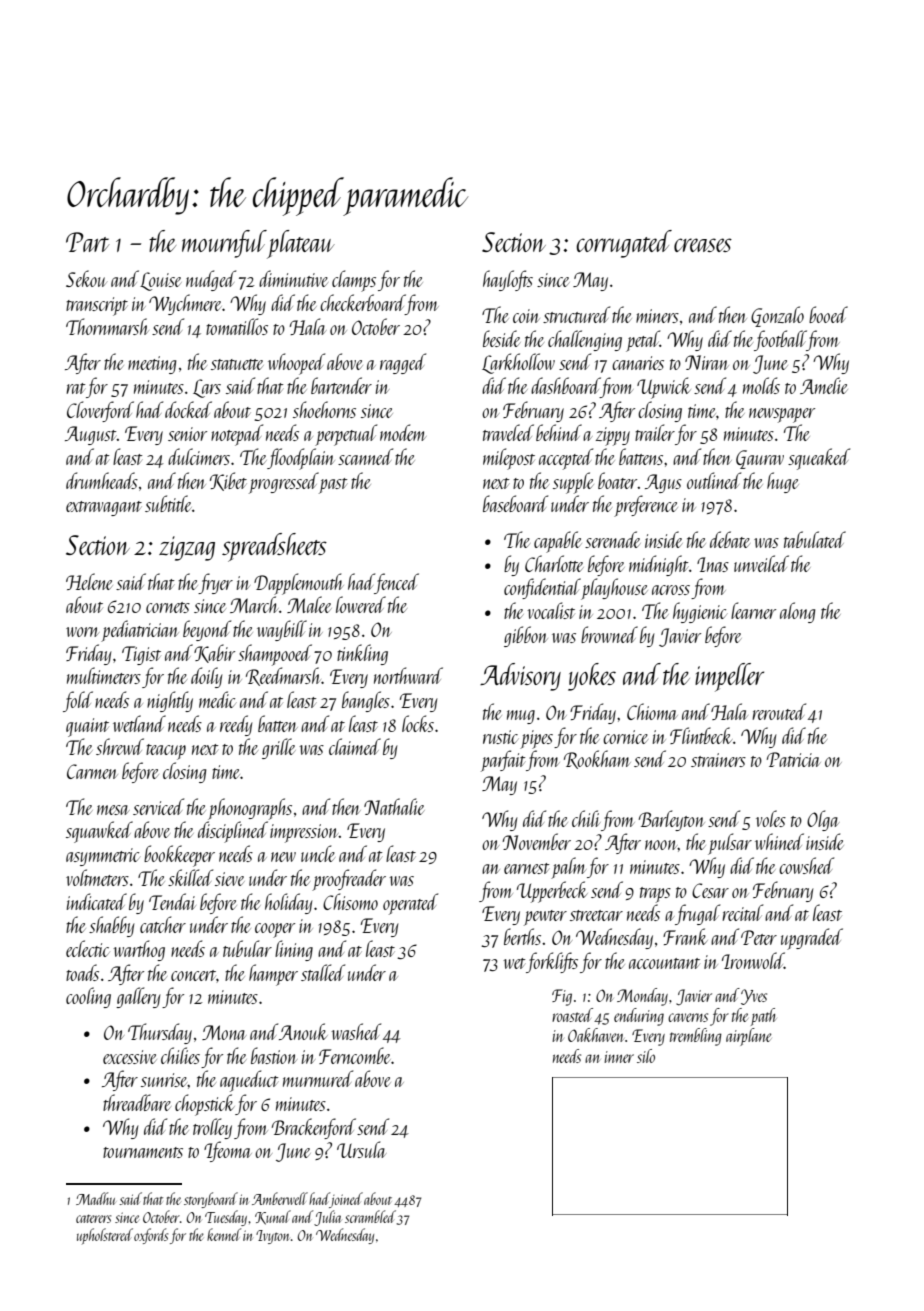 The image size is (924, 1311). I want to click on creases, so click(703, 245).
